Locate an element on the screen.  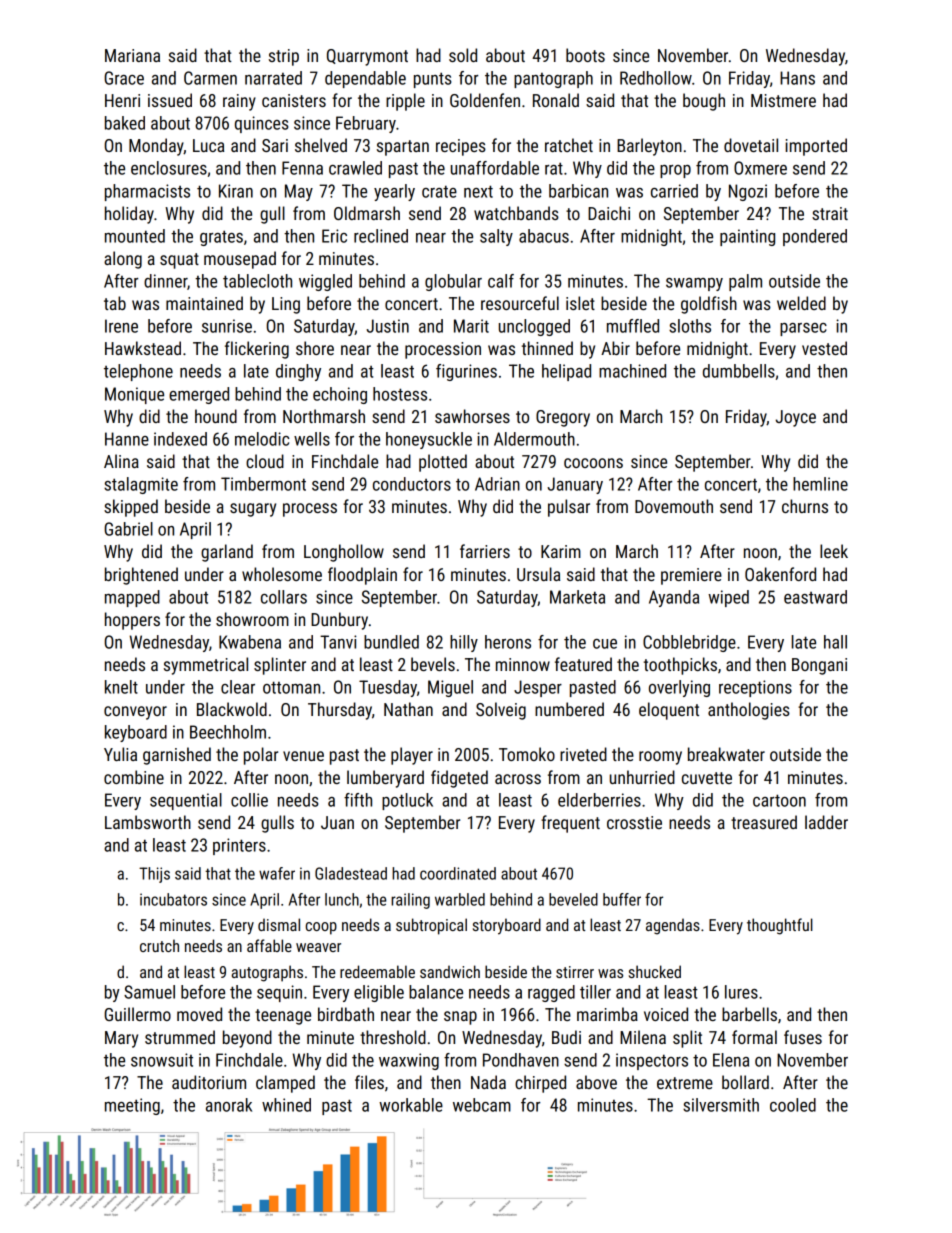
Aldermouth is located at coordinates (534, 439).
